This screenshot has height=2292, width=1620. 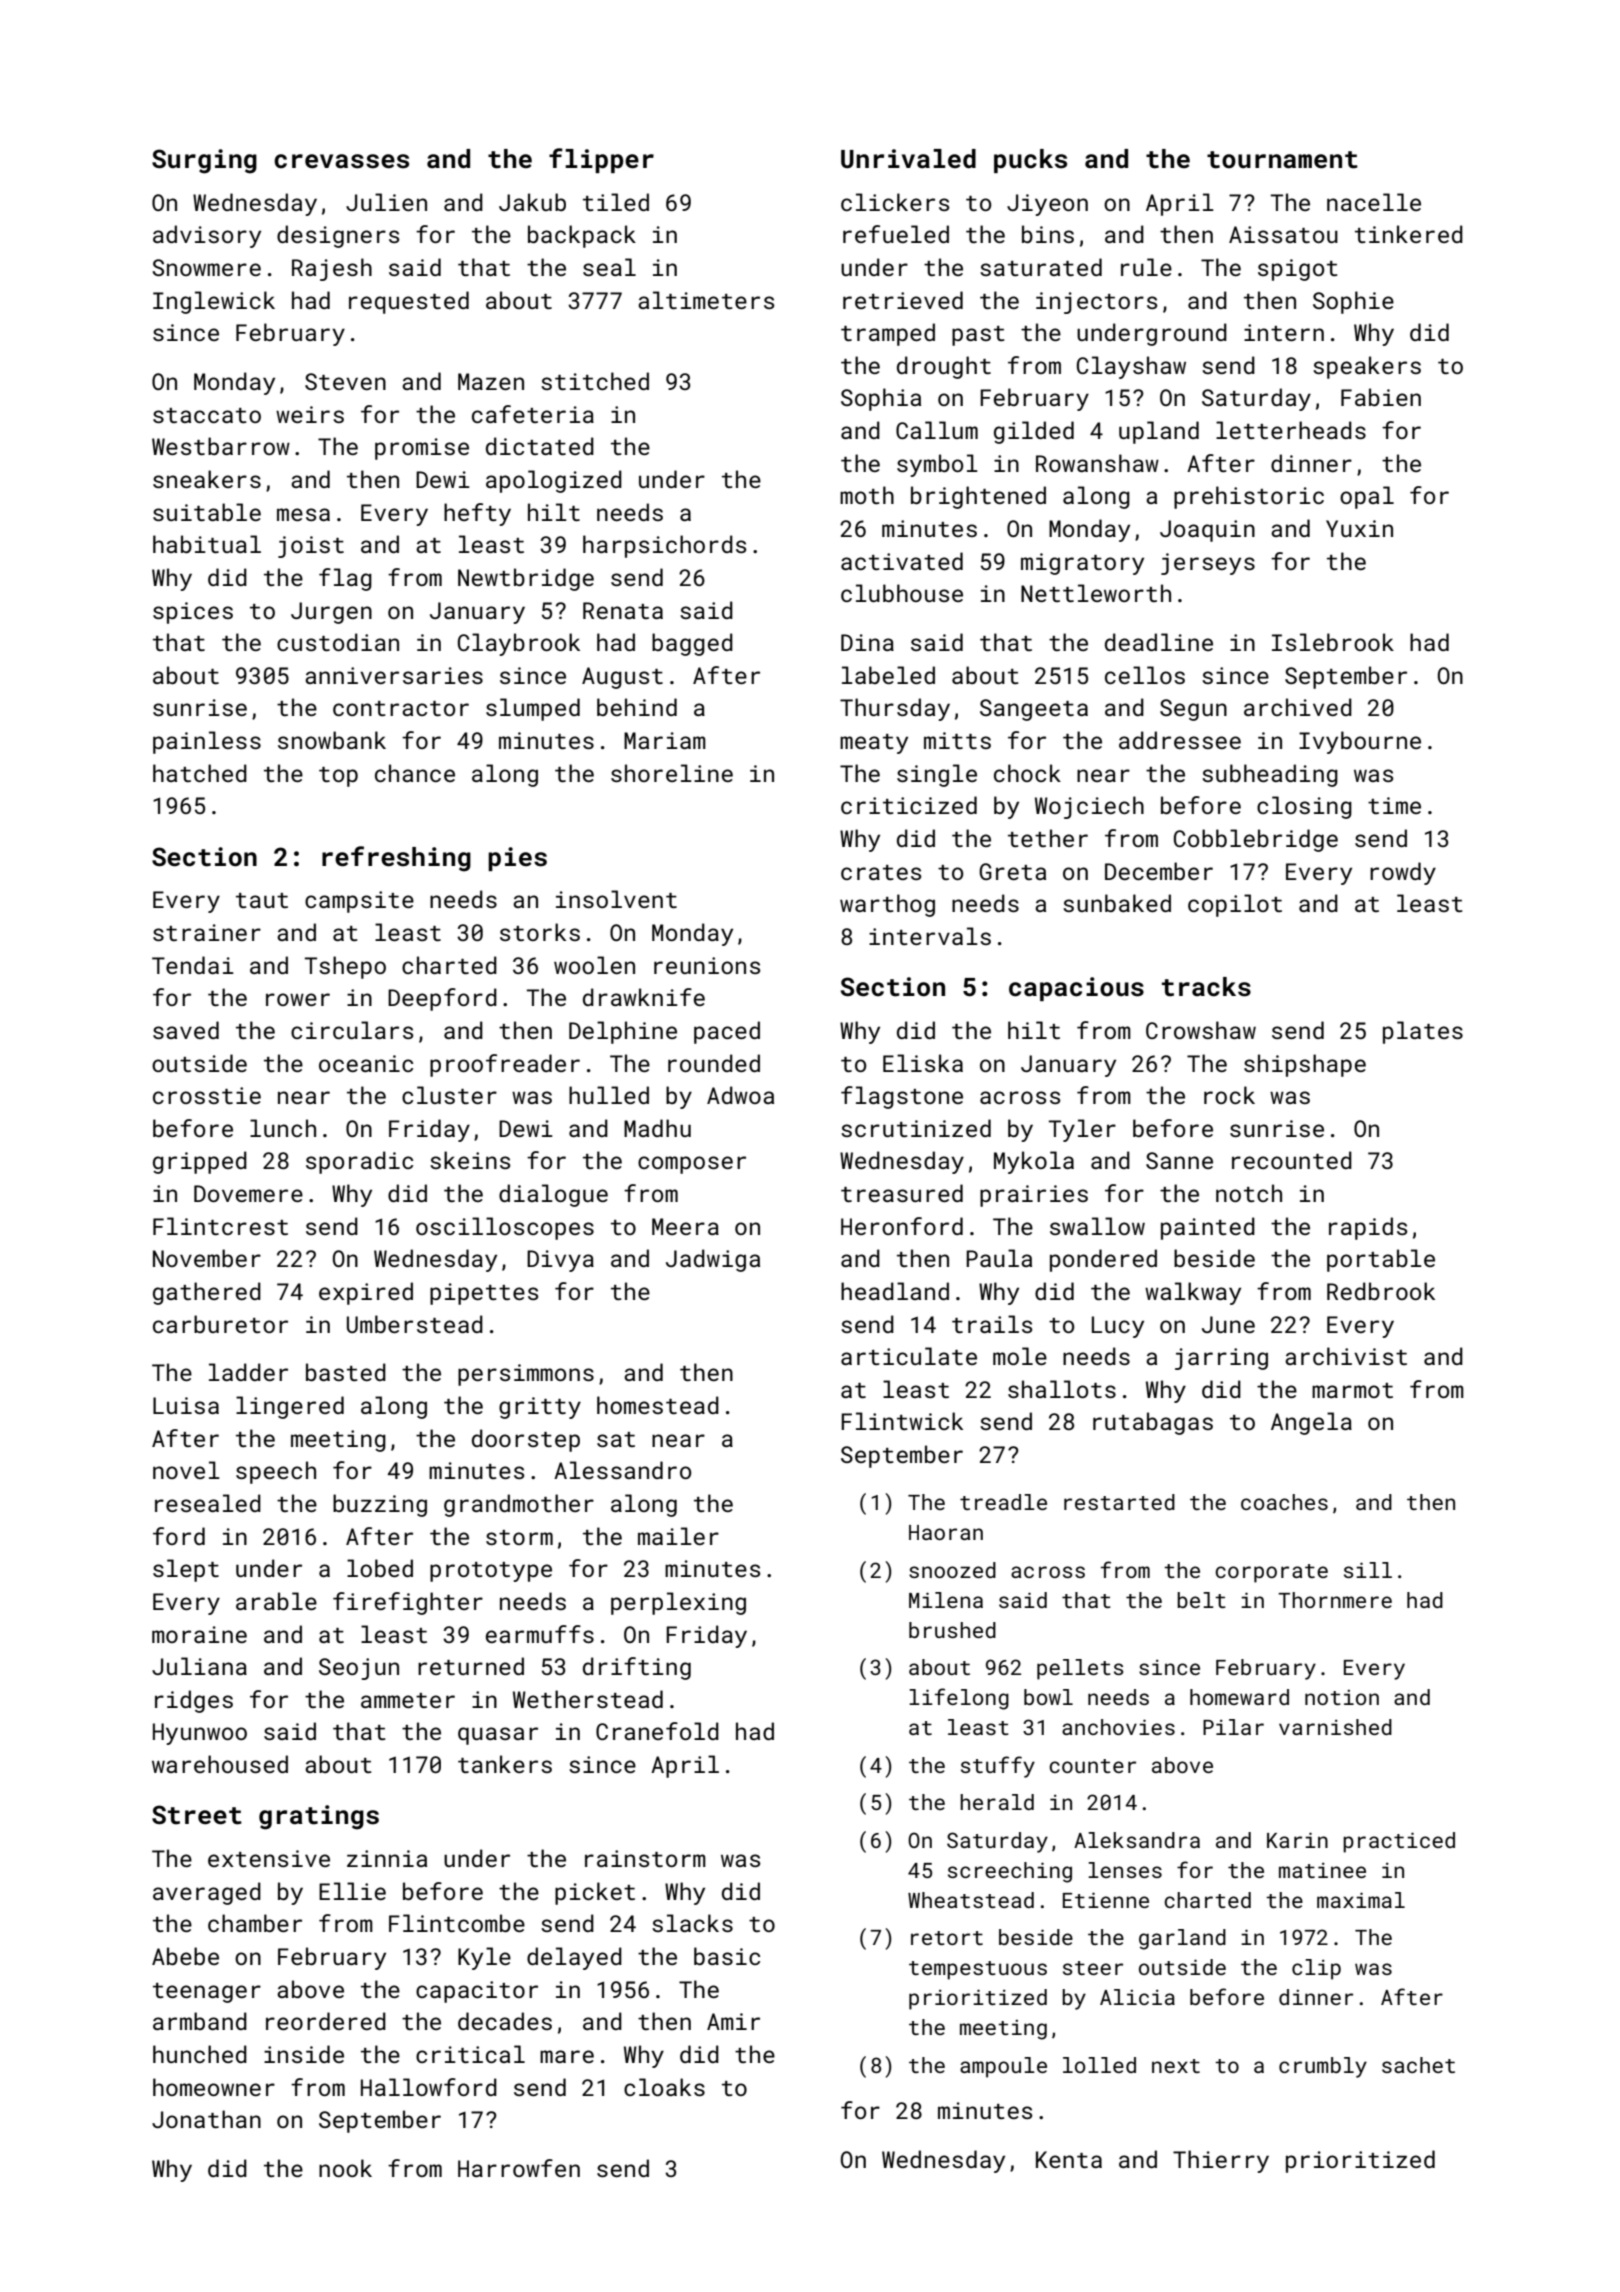 I want to click on letterheads, so click(x=1291, y=430).
